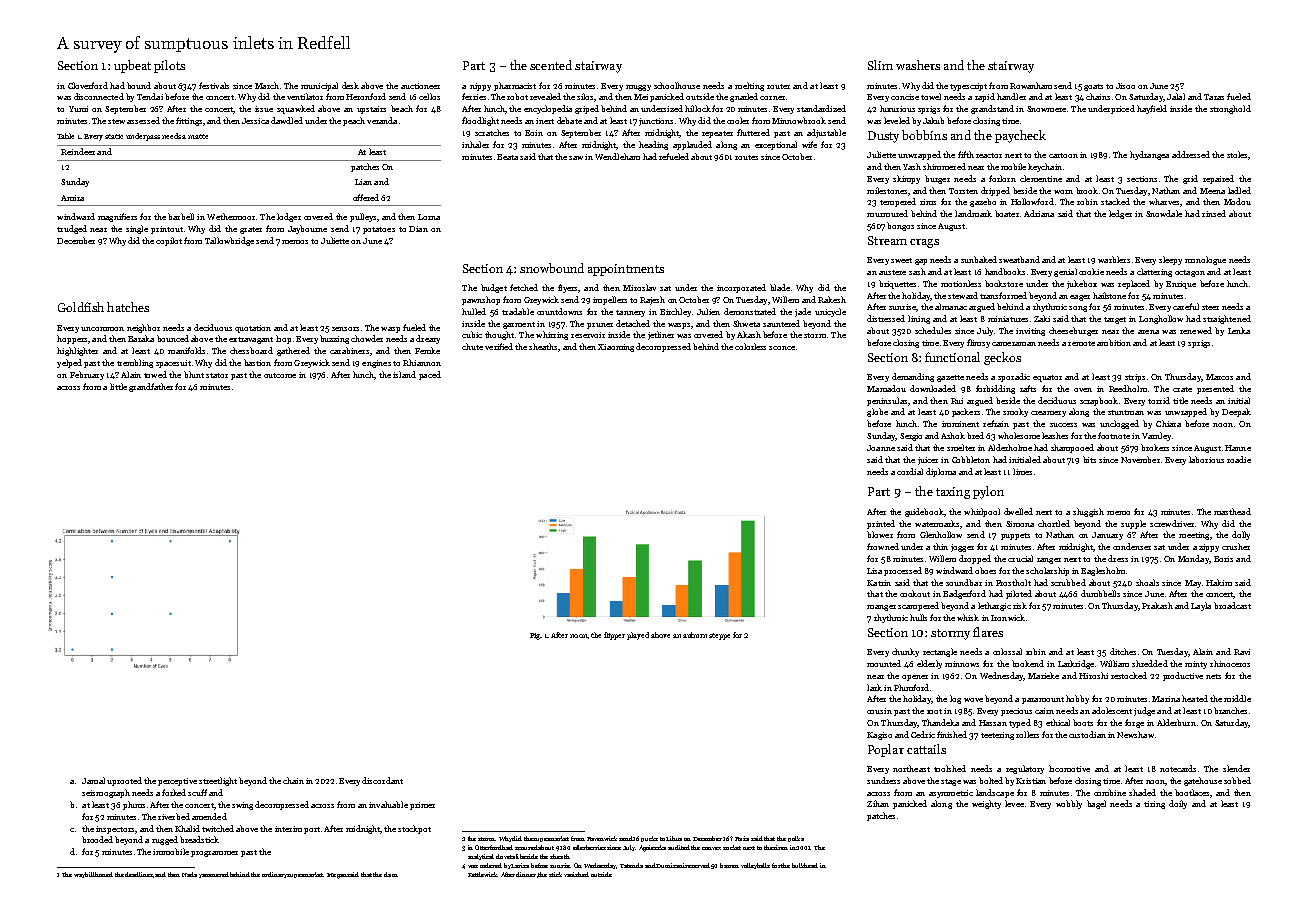  Describe the element at coordinates (880, 65) in the page. I see `Slim` at that location.
